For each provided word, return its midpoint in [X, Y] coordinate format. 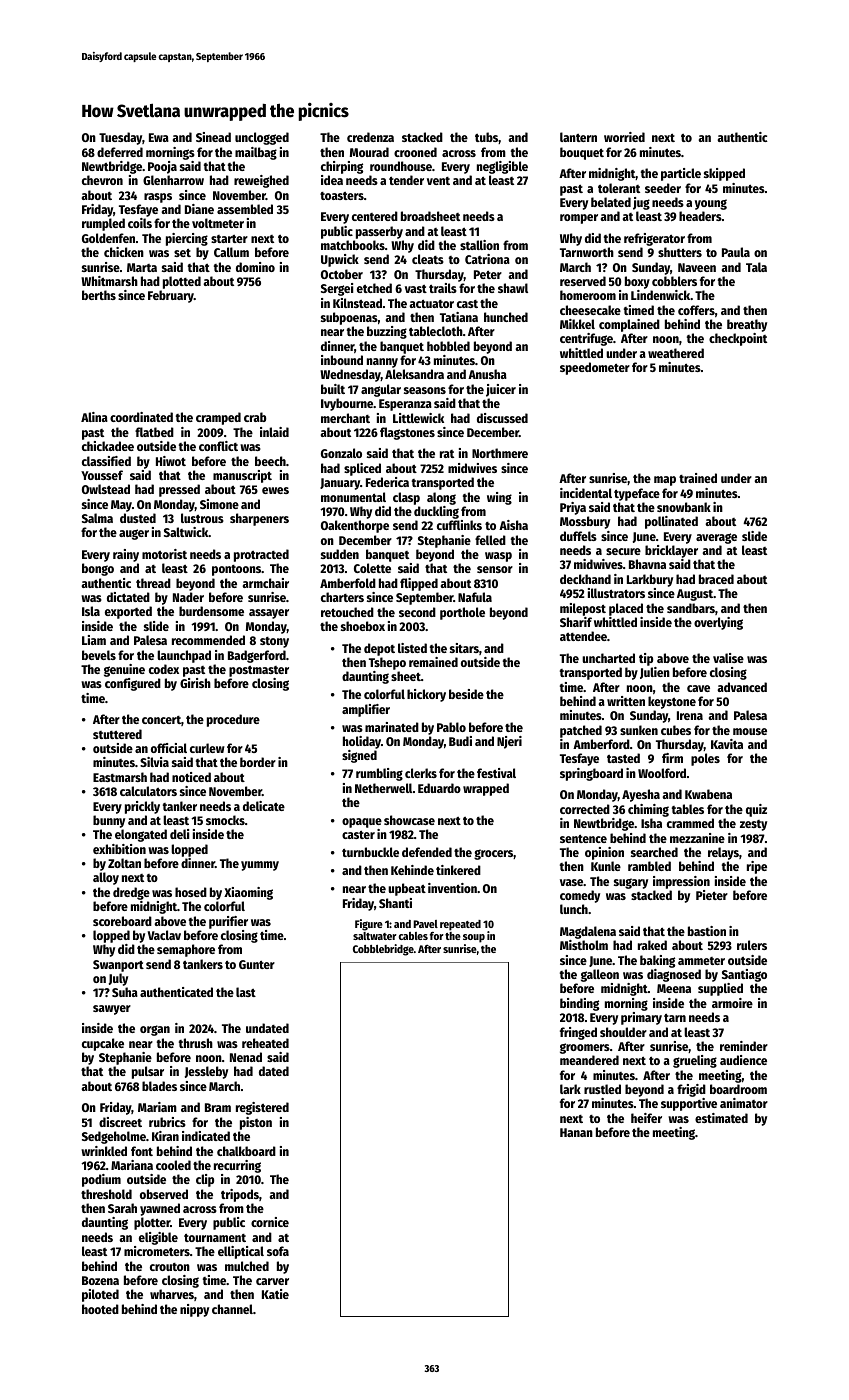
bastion [707, 931]
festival [496, 773]
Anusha [487, 374]
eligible [158, 1238]
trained [698, 478]
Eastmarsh [120, 777]
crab [255, 417]
